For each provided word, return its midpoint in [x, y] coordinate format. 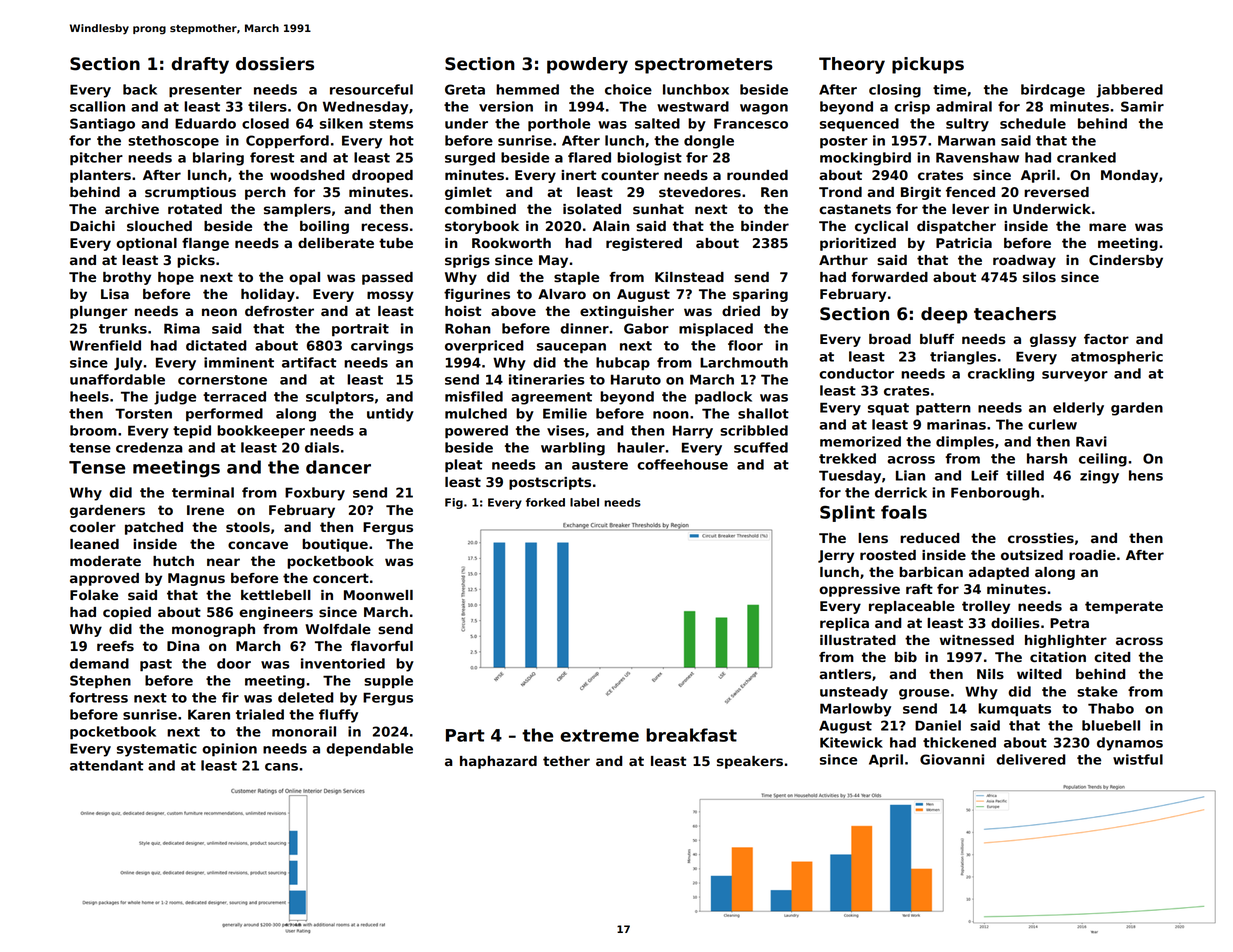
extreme [599, 735]
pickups [928, 65]
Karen [209, 714]
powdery [587, 65]
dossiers [275, 64]
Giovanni [952, 759]
